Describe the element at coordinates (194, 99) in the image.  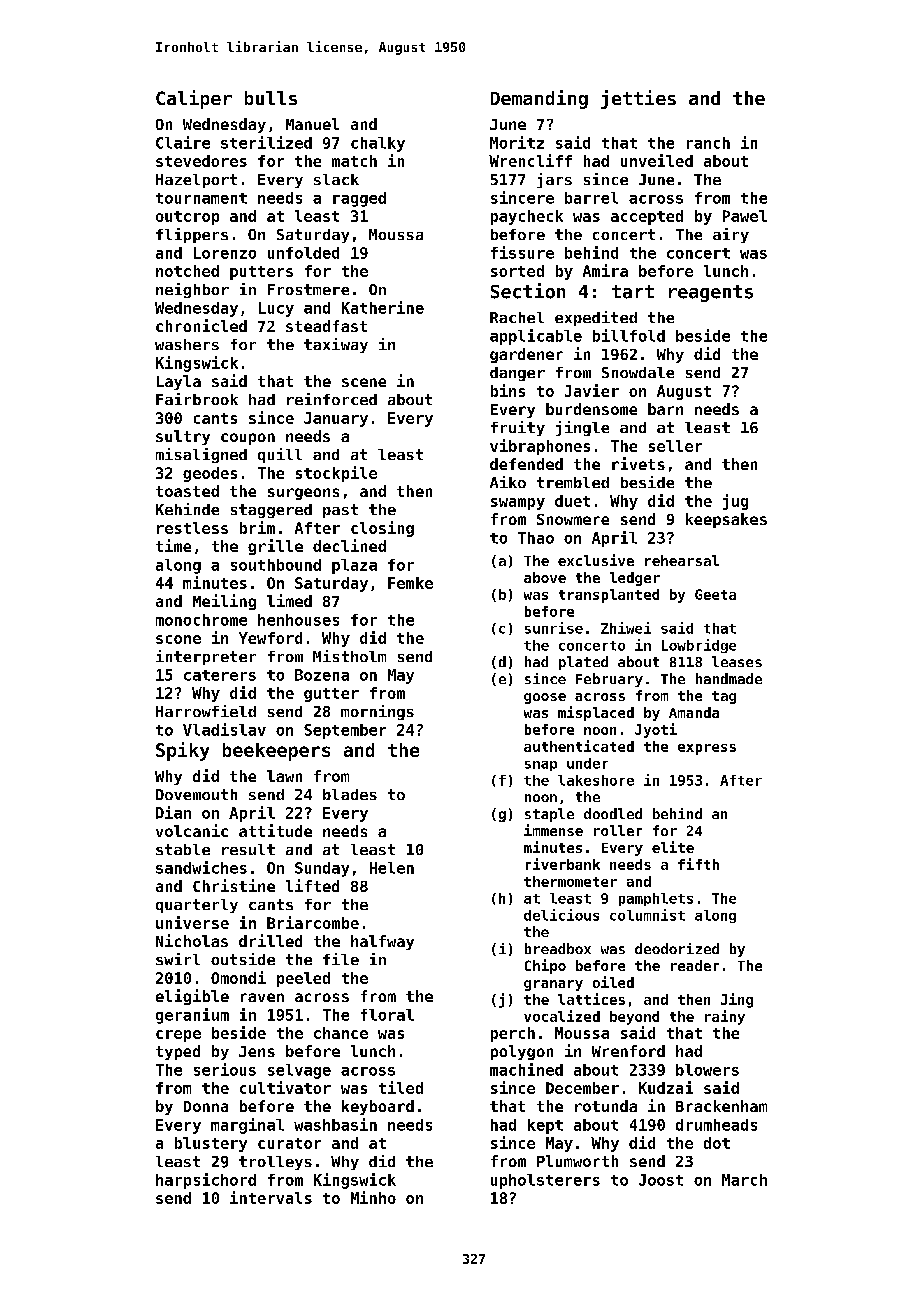
I see `Caliper` at that location.
